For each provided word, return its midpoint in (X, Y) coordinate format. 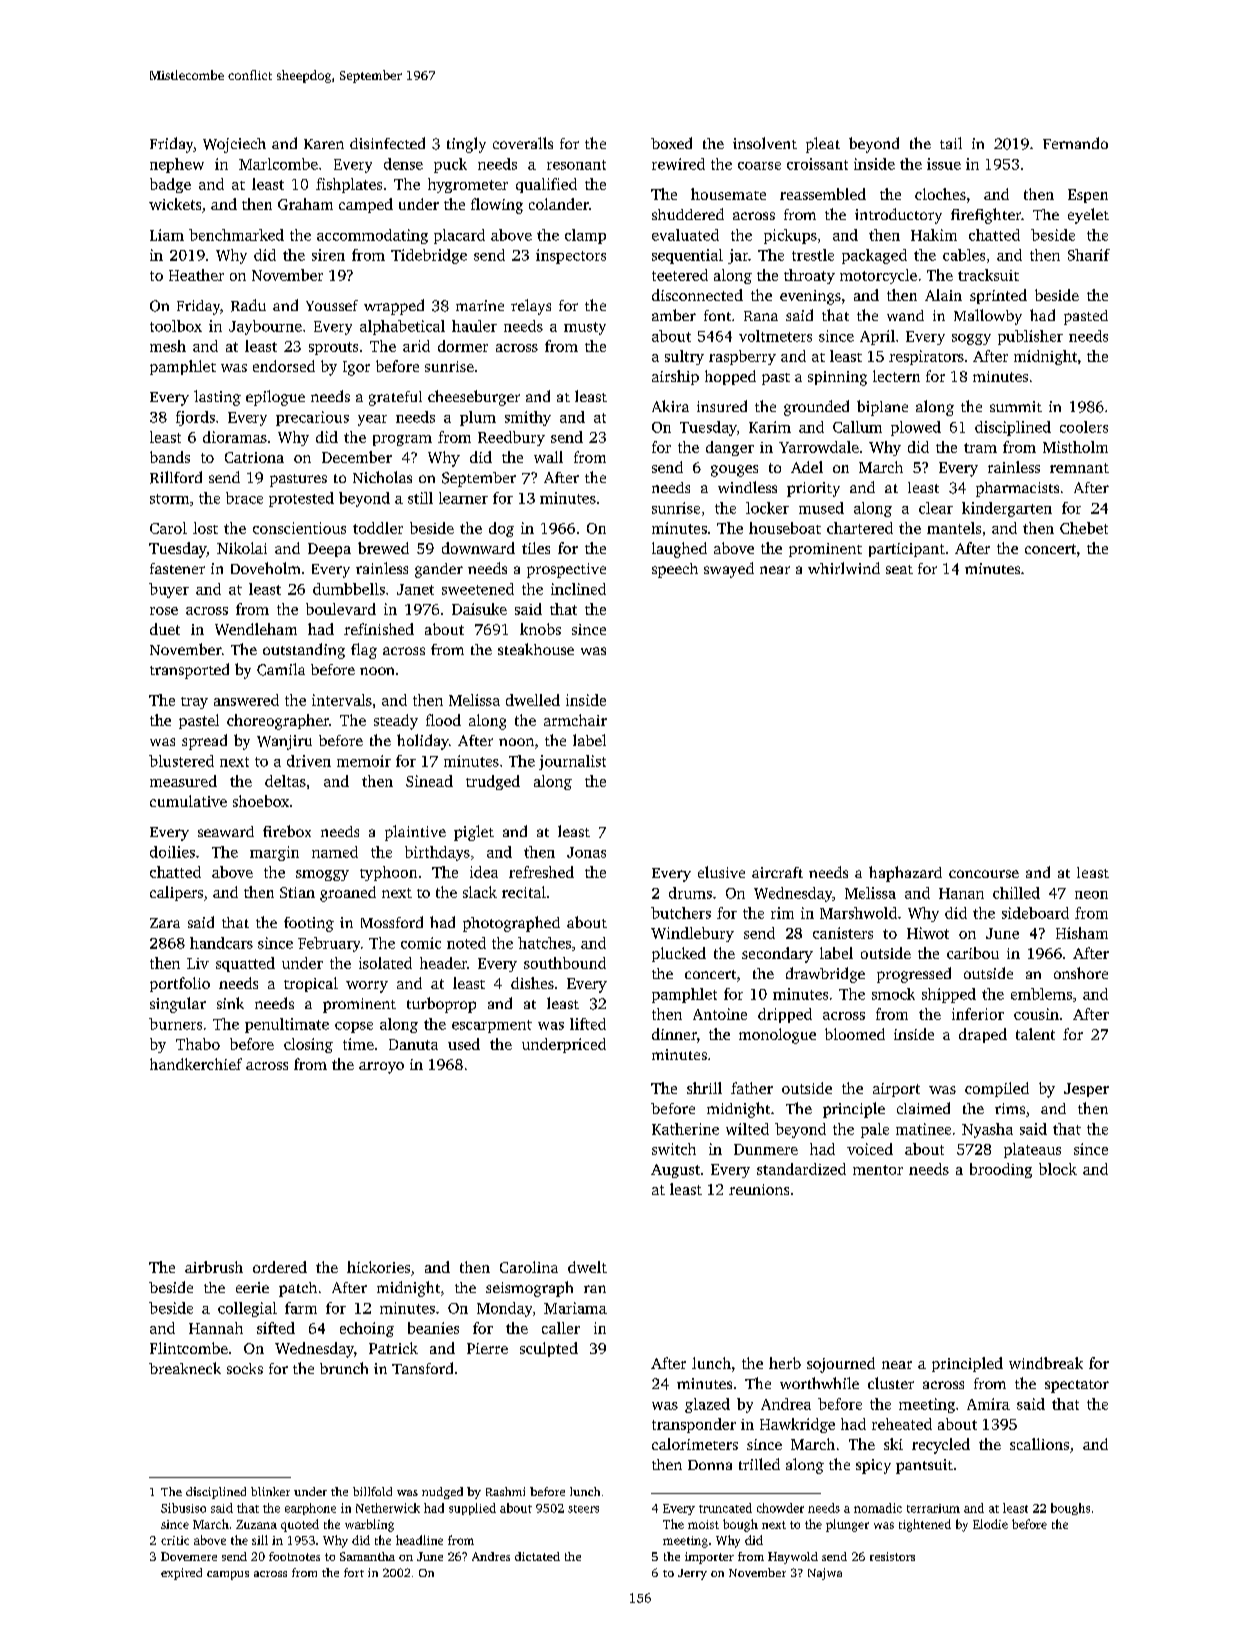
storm (169, 499)
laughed (679, 550)
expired (181, 1574)
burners (175, 1024)
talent (1035, 1034)
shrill (704, 1088)
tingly (466, 145)
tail (951, 143)
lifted (588, 1024)
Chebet (1084, 528)
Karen (324, 144)
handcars (221, 943)
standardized (801, 1169)
